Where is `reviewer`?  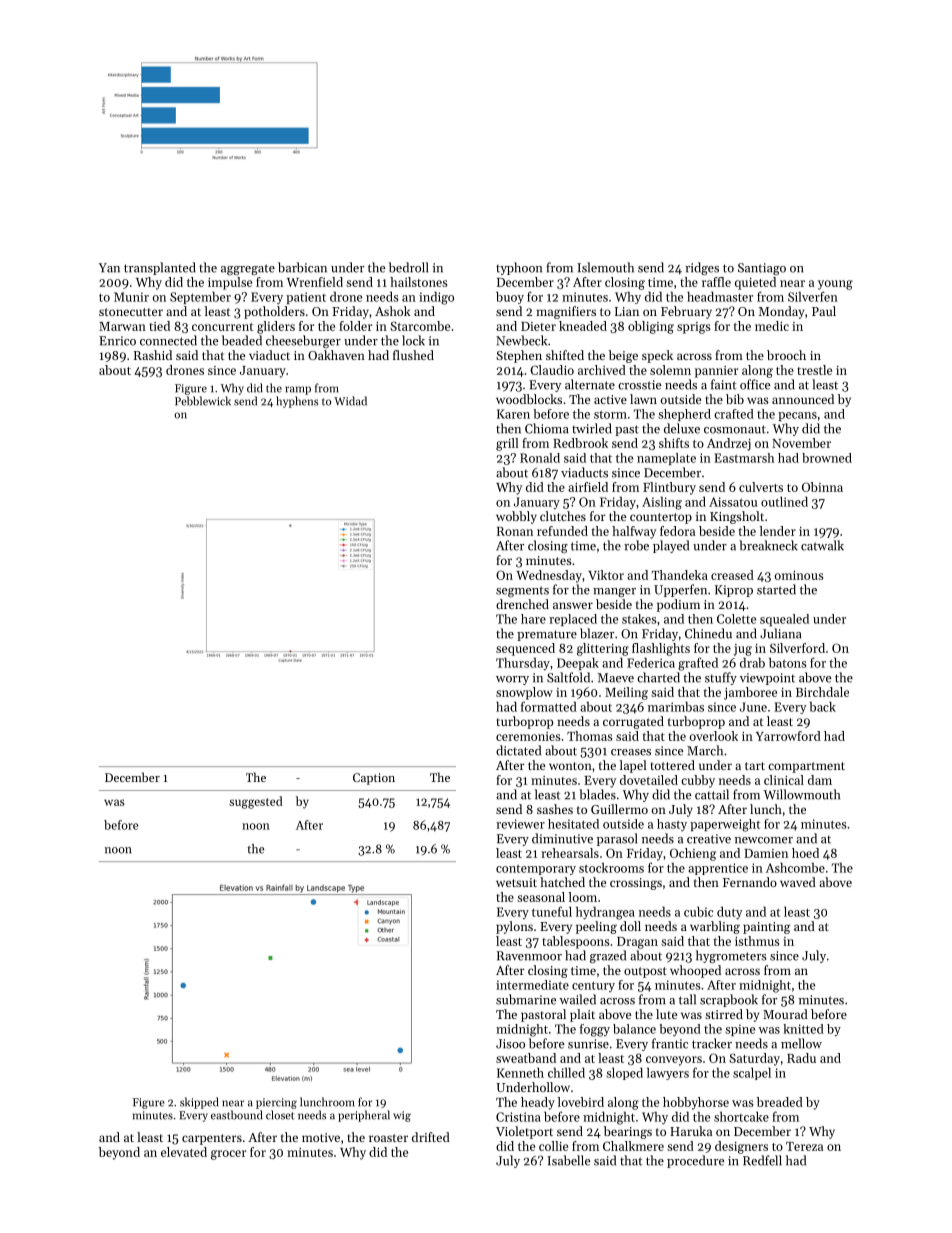
reviewer is located at coordinates (520, 824).
